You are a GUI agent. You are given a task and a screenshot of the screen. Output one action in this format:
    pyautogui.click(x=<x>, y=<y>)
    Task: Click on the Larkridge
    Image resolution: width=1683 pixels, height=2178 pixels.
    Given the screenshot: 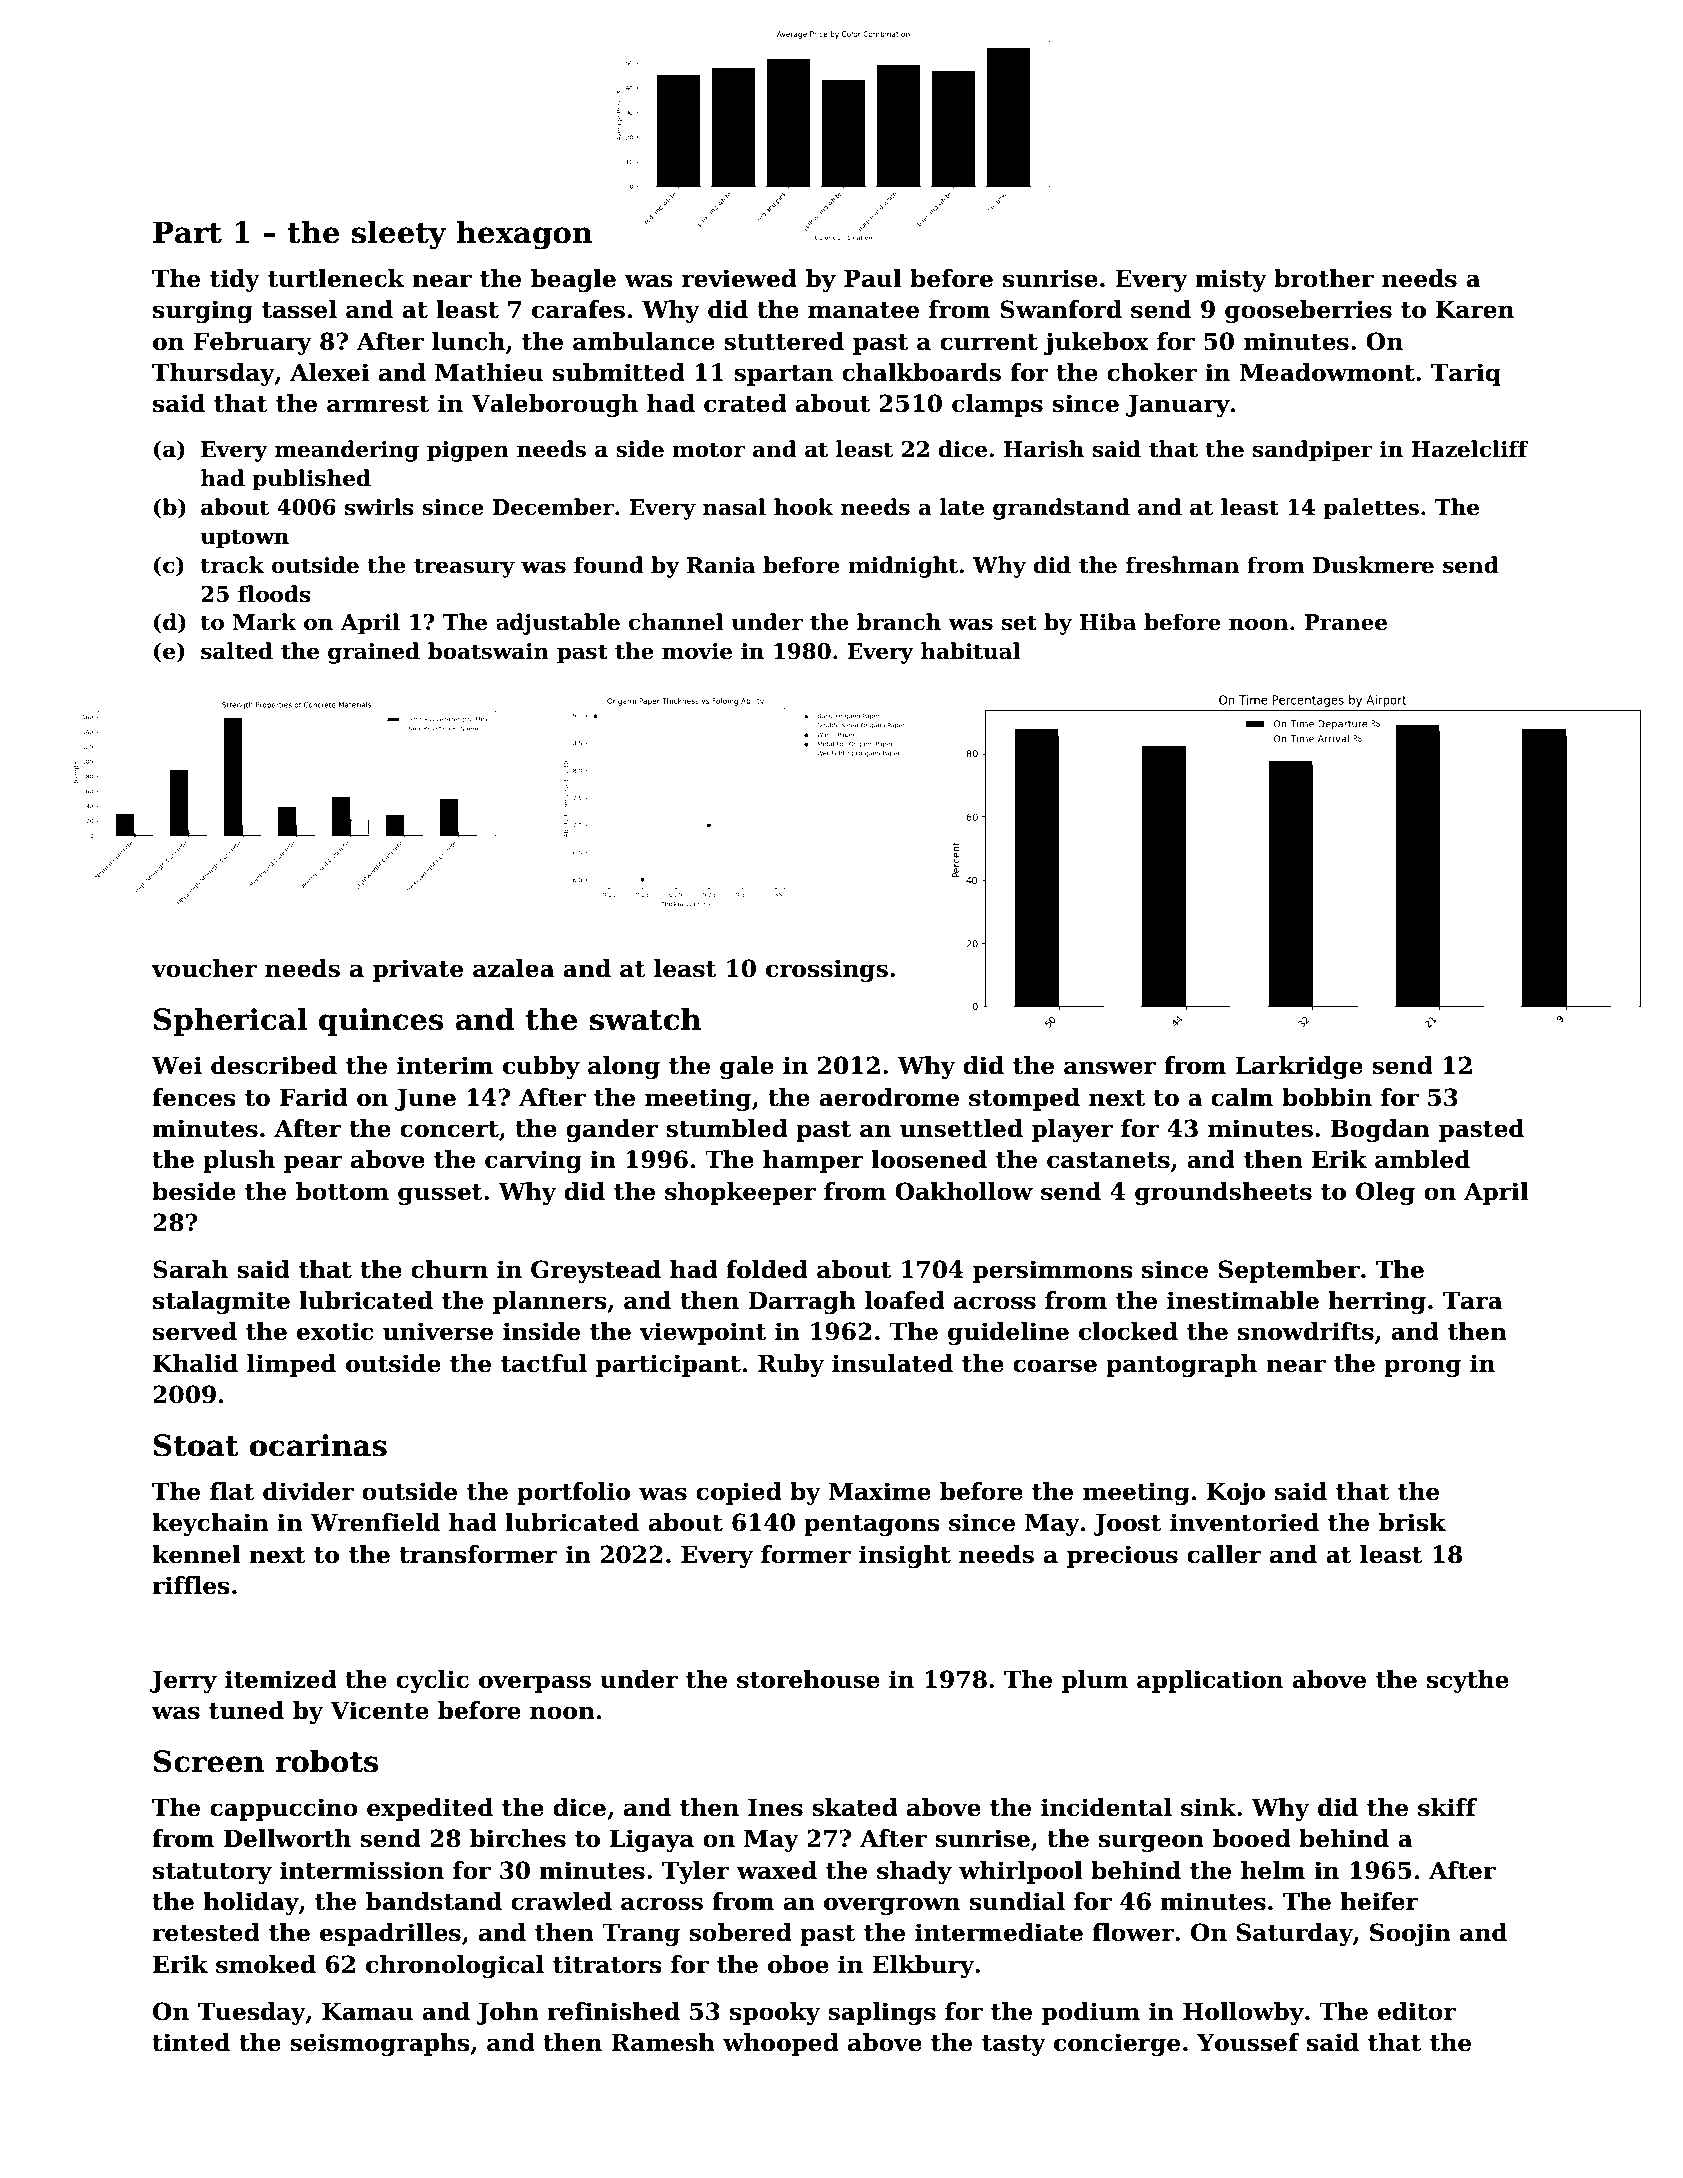 What is the action you would take?
    pyautogui.click(x=1299, y=1067)
